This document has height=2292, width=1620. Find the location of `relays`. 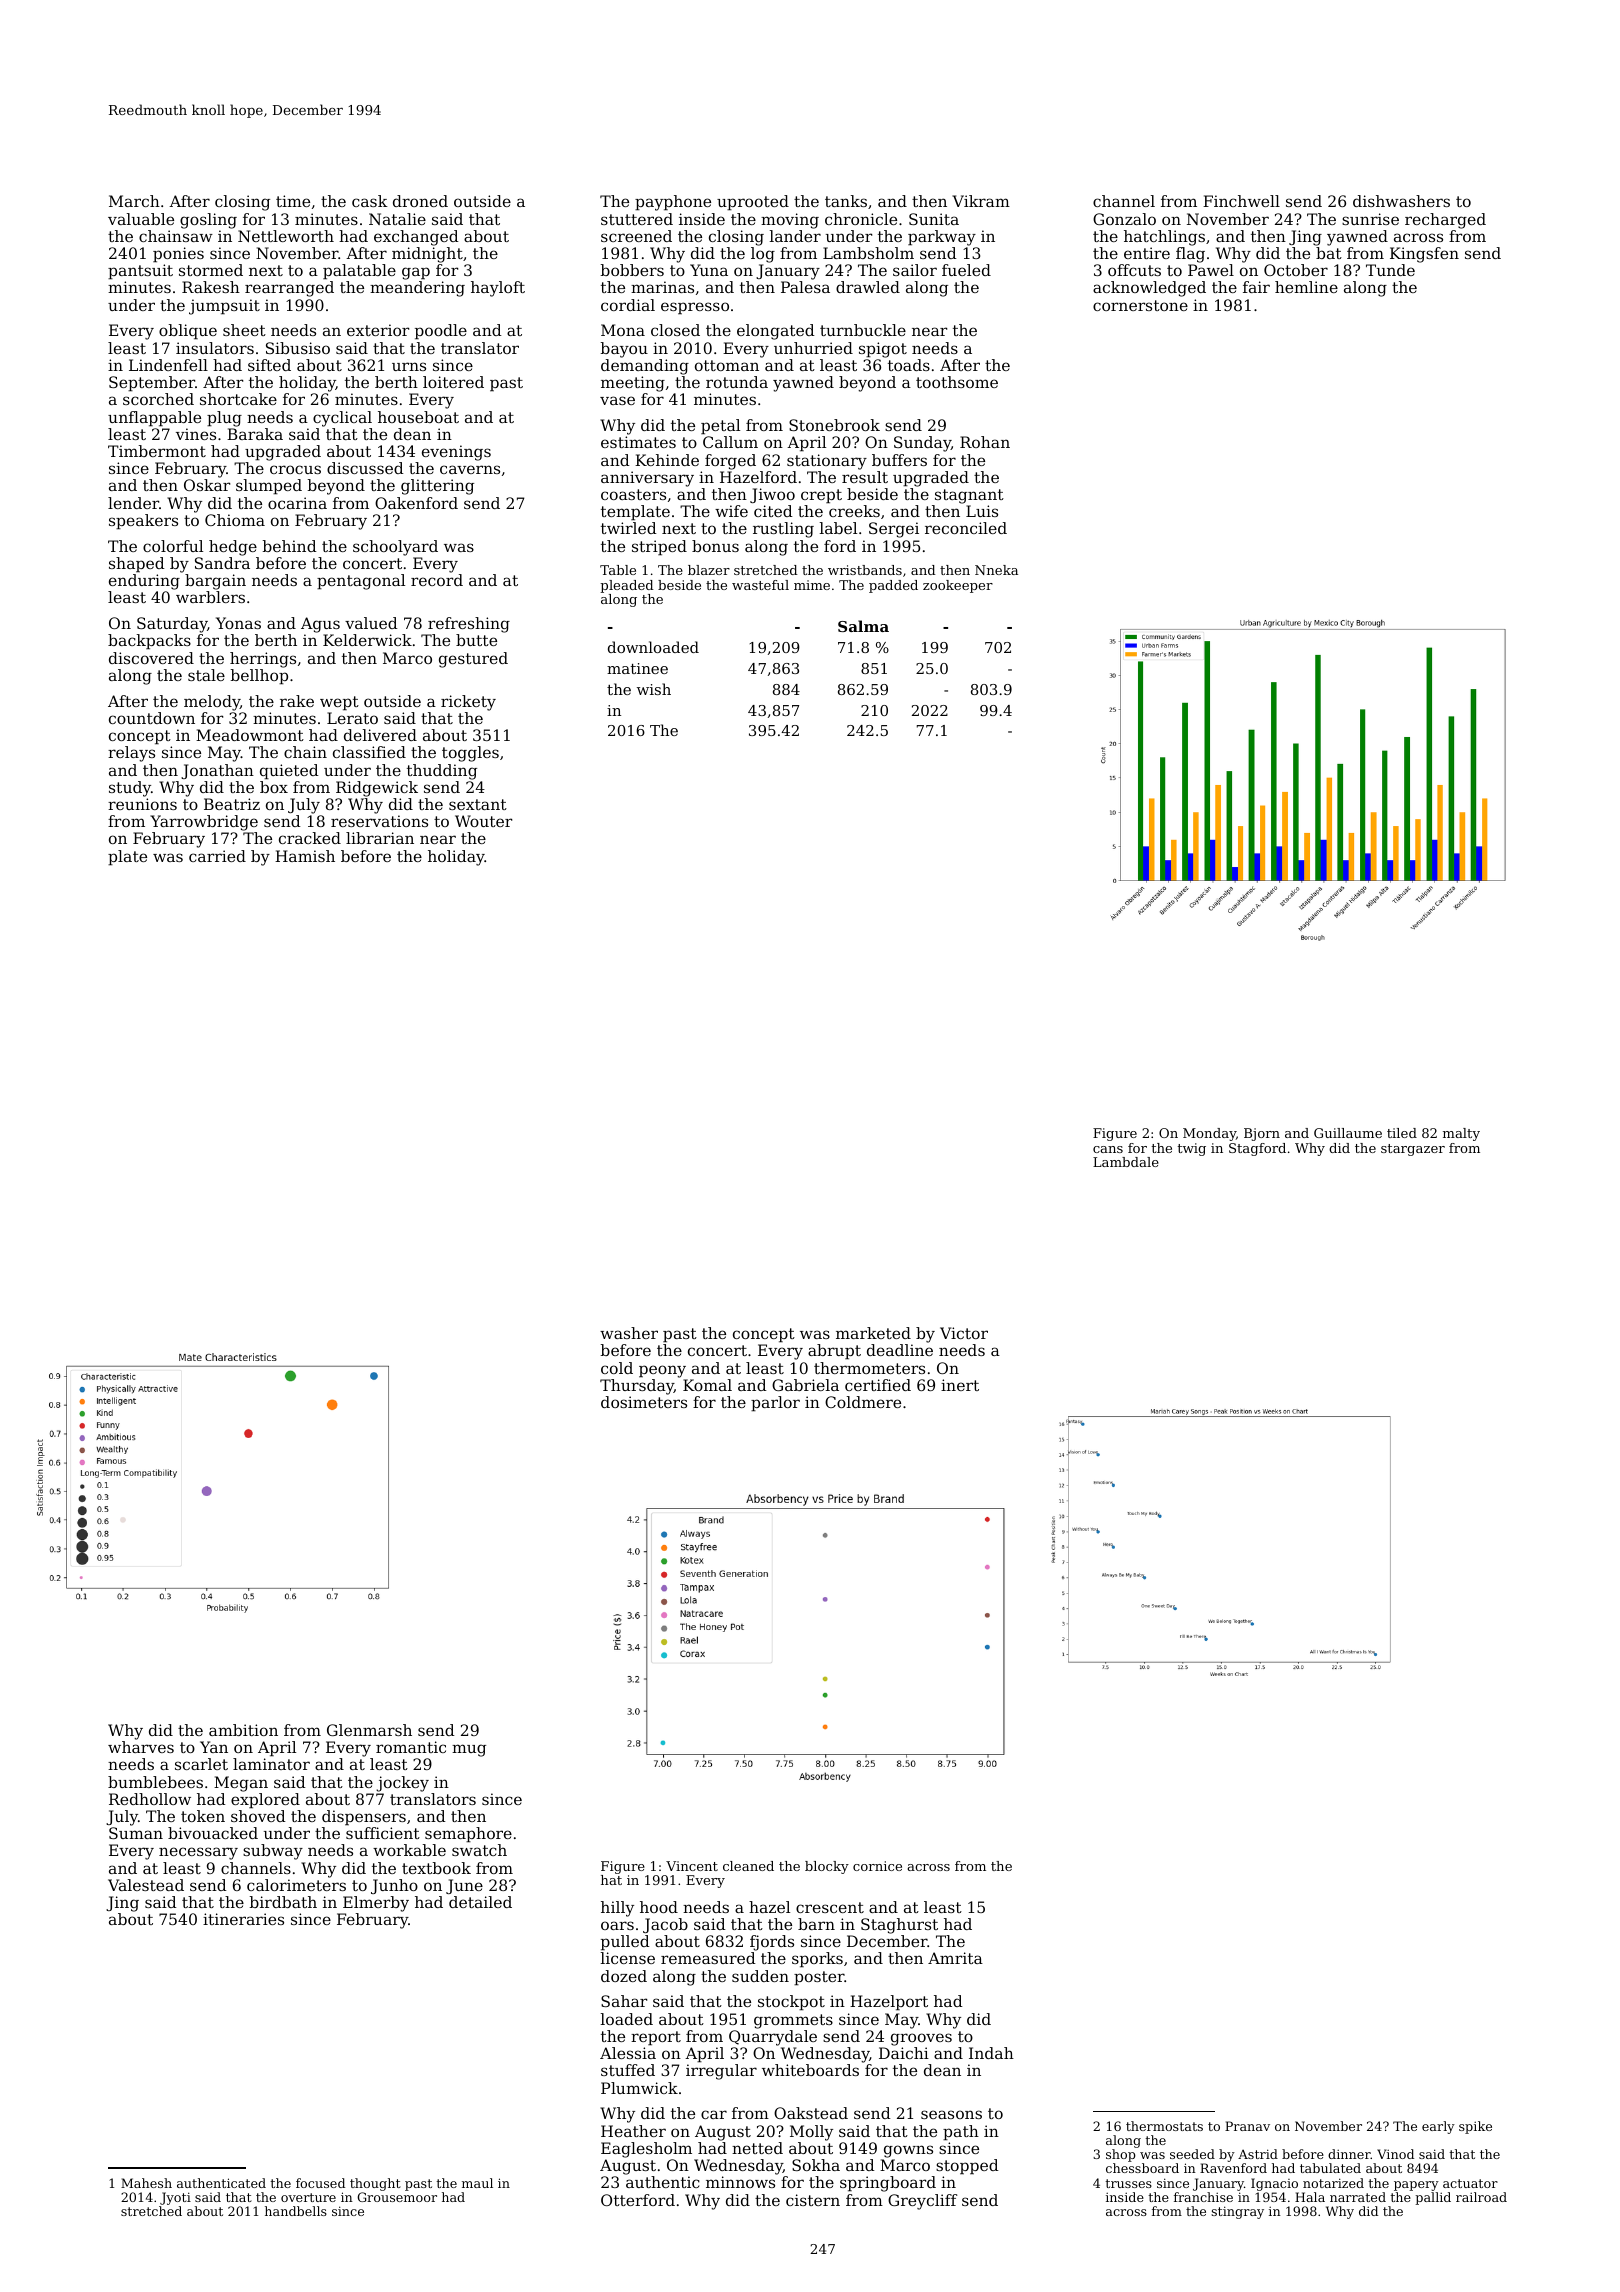

relays is located at coordinates (131, 754).
